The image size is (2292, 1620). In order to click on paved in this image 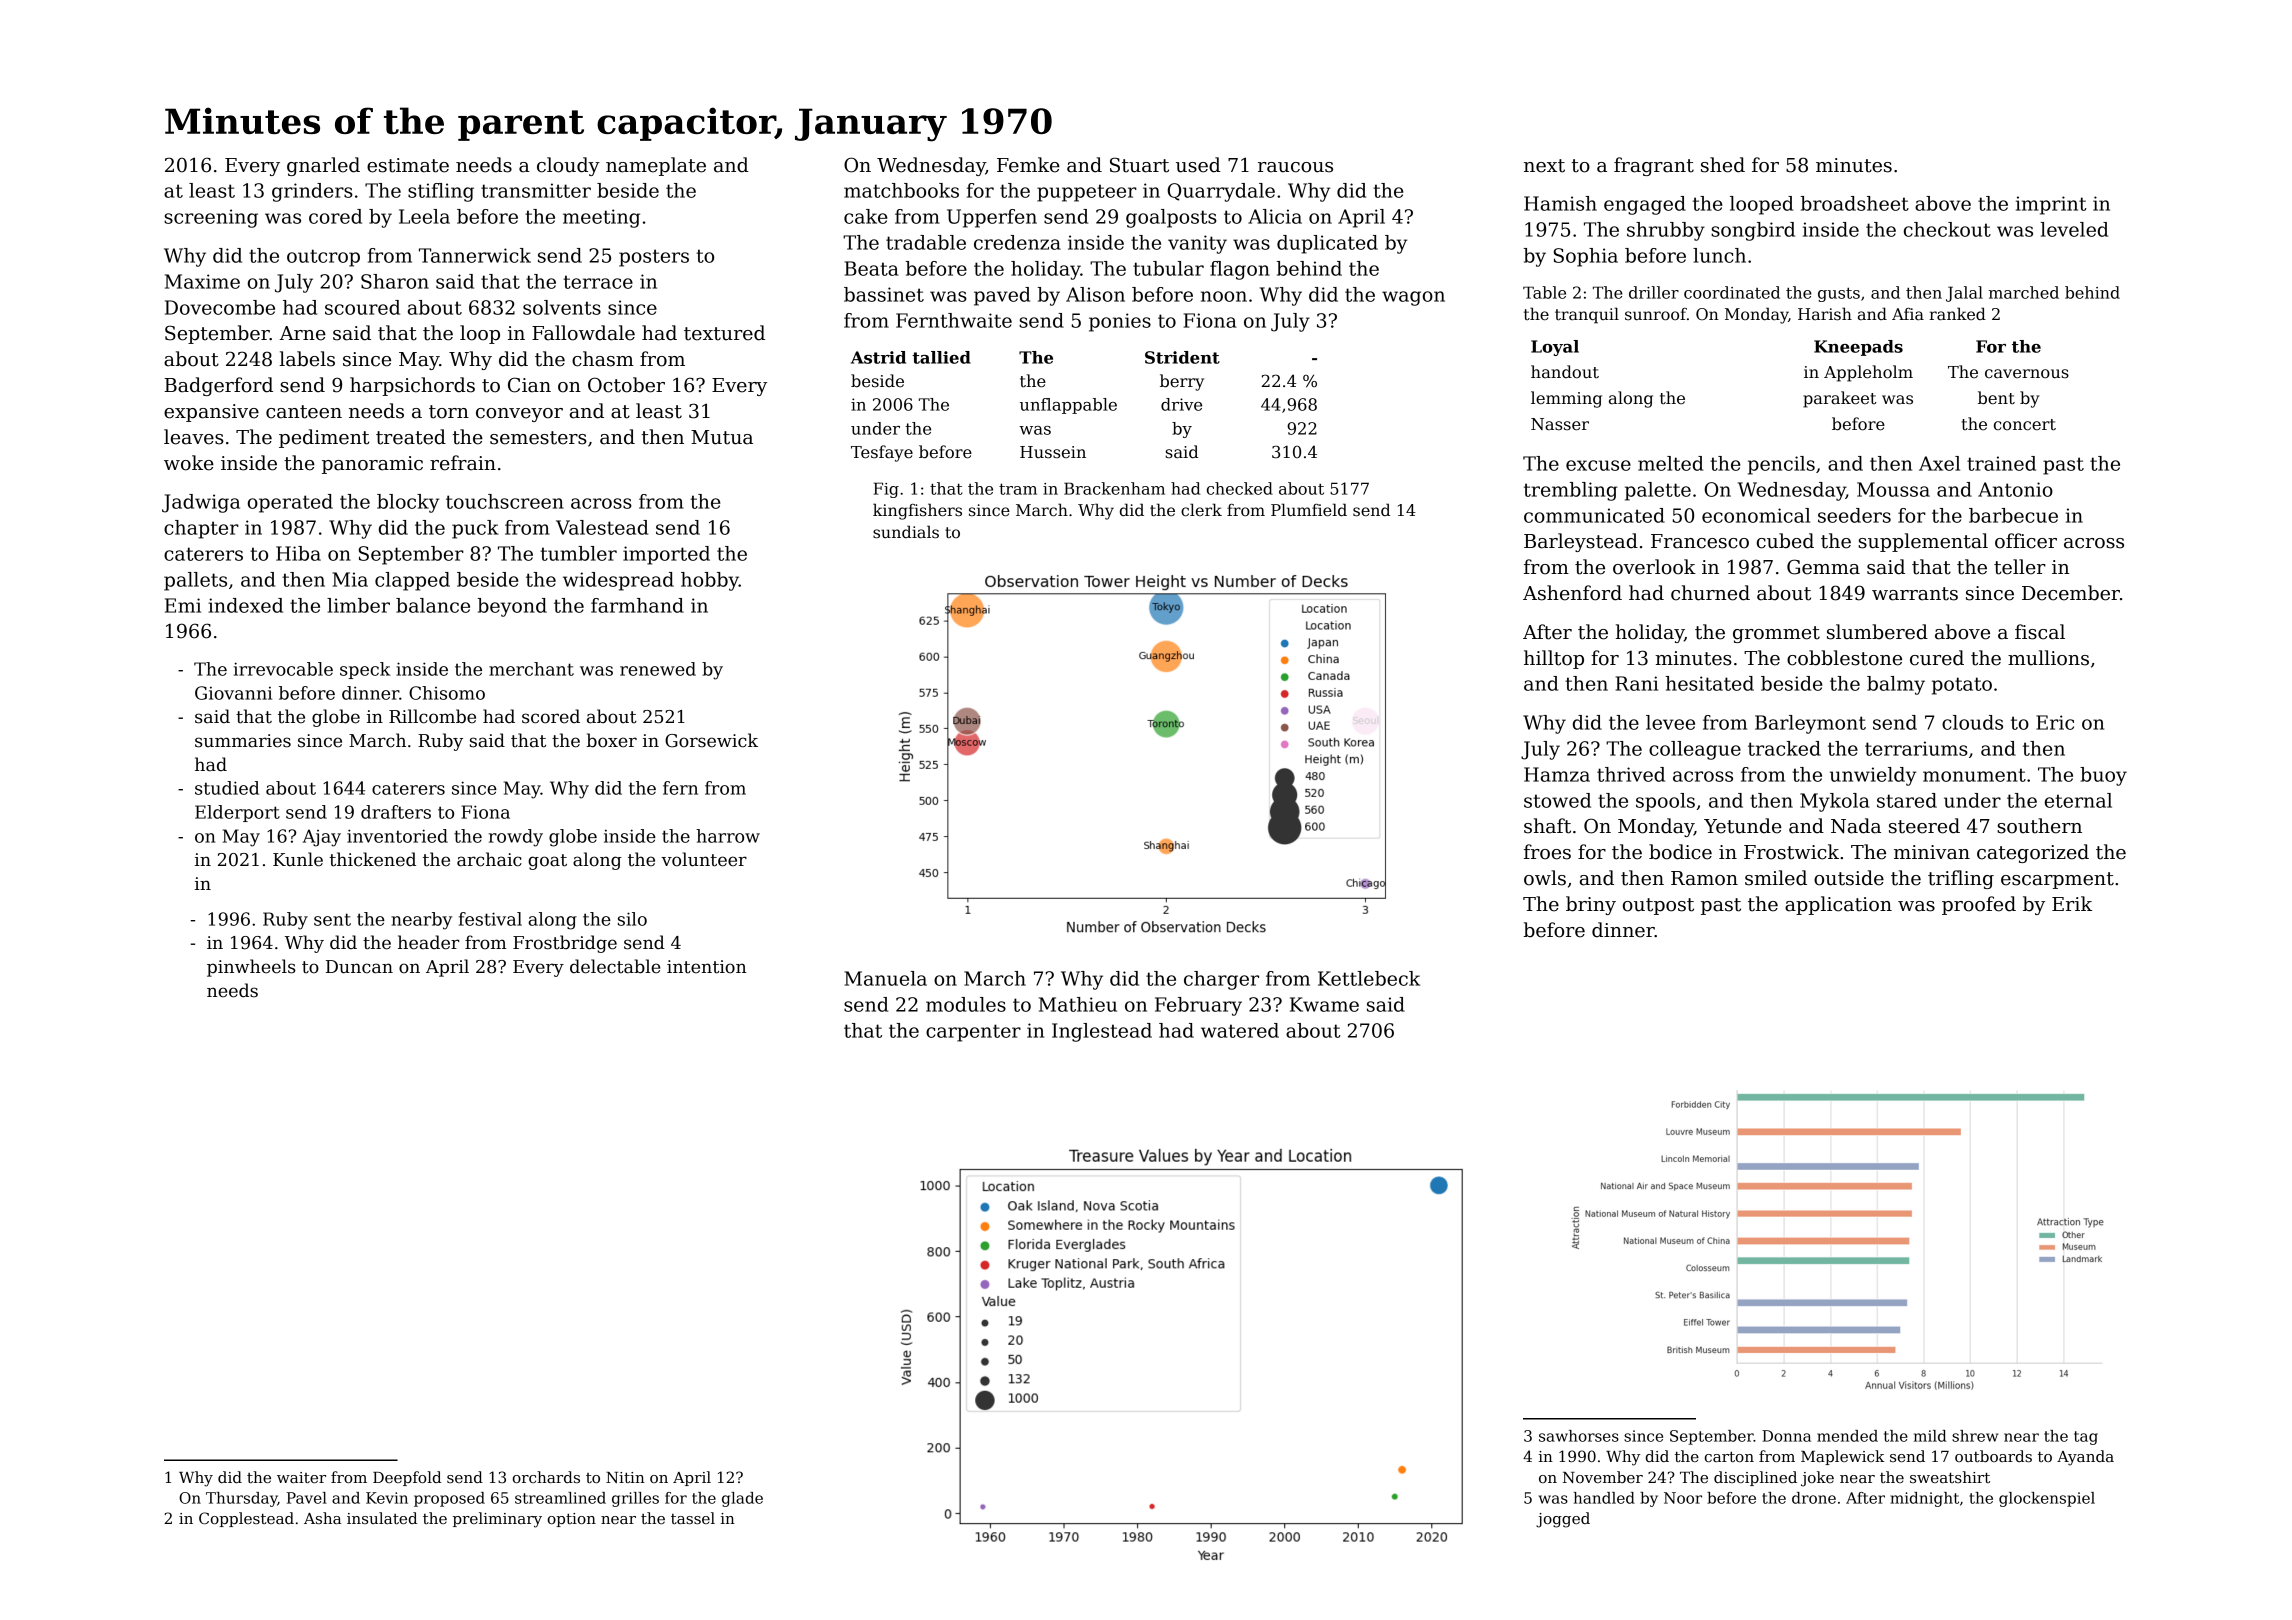, I will do `click(1002, 296)`.
